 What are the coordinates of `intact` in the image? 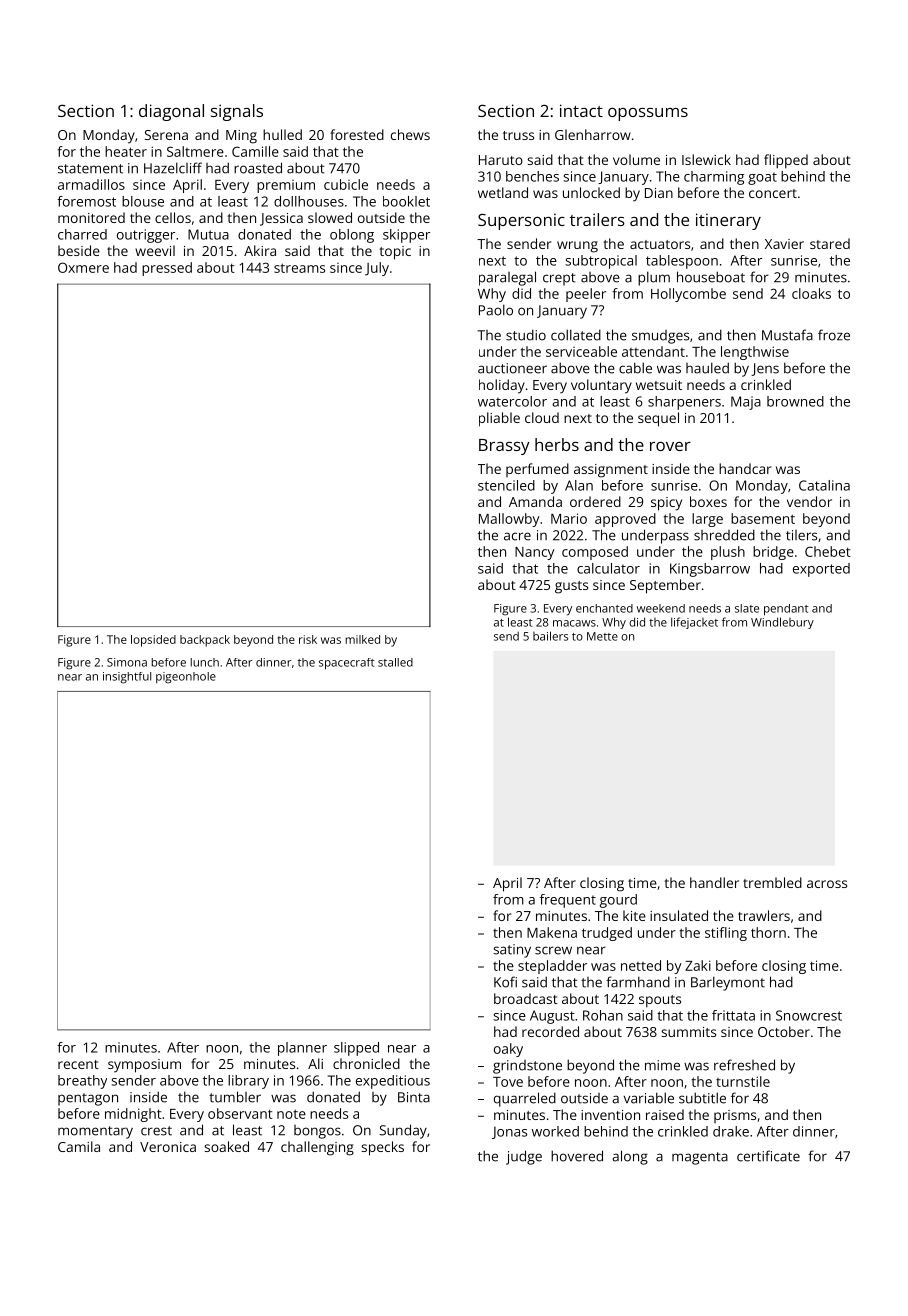 It's located at (581, 110).
